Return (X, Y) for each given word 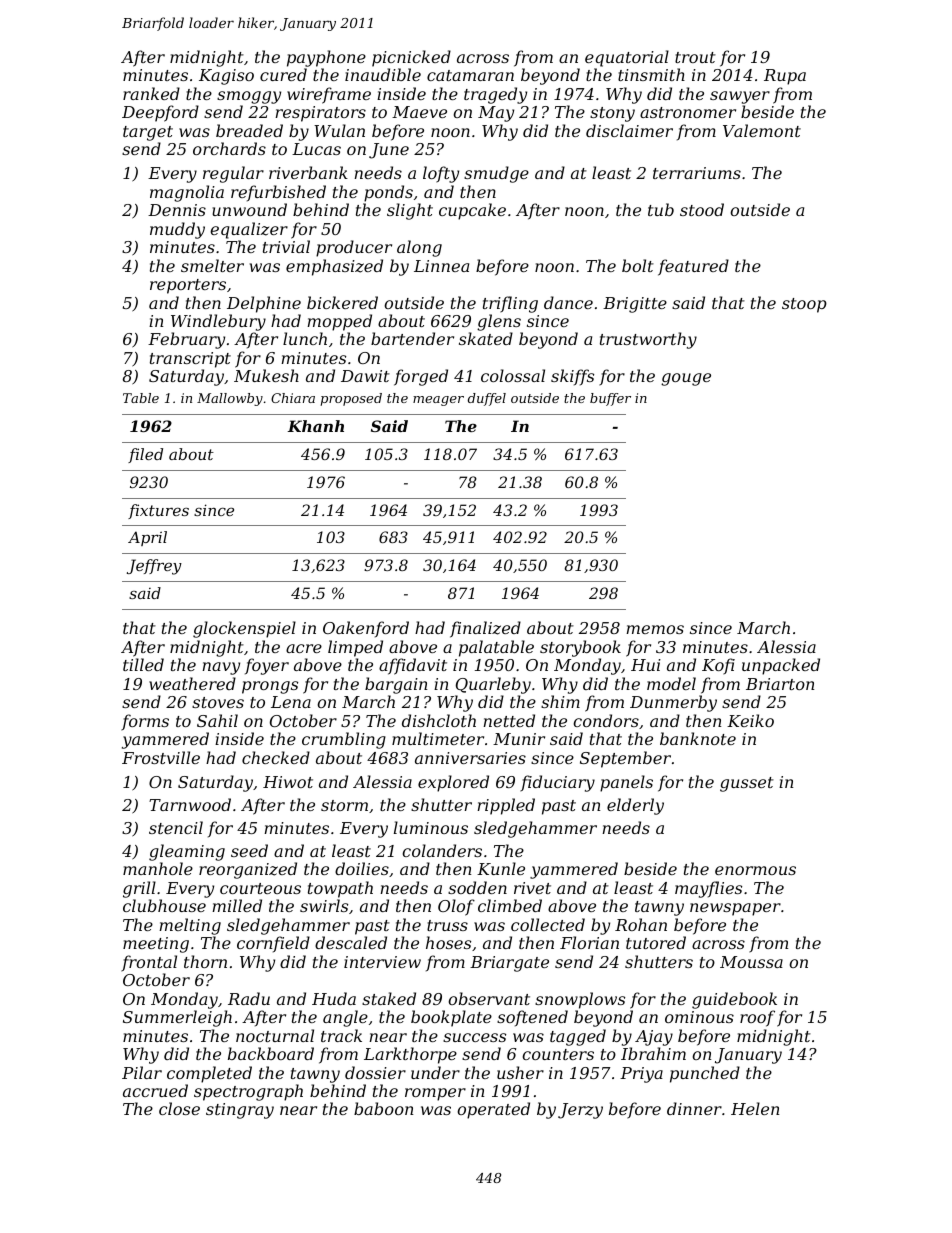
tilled (143, 664)
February (186, 340)
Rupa (785, 77)
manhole (158, 868)
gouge (686, 379)
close (179, 1108)
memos (655, 629)
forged (421, 377)
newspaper (735, 909)
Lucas (316, 149)
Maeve (419, 112)
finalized (485, 629)
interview (382, 962)
